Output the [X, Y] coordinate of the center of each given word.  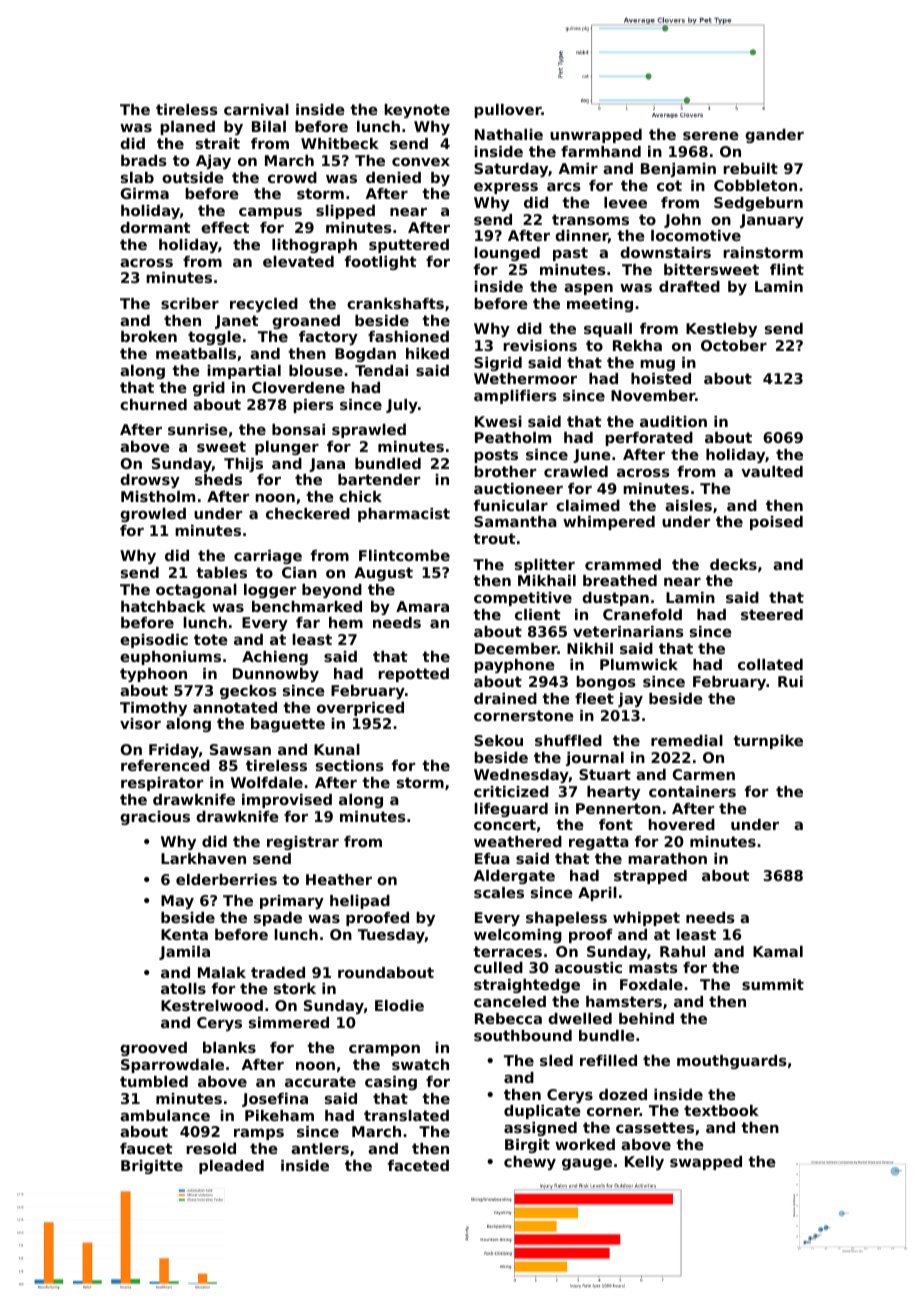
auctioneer [518, 488]
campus [270, 213]
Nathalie [509, 134]
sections [350, 765]
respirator [162, 784]
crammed [623, 564]
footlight [380, 263]
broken [149, 336]
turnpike [768, 742]
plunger [287, 448]
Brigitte [152, 1167]
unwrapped [596, 136]
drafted [689, 286]
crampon [384, 1050]
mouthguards [732, 1062]
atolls [183, 988]
